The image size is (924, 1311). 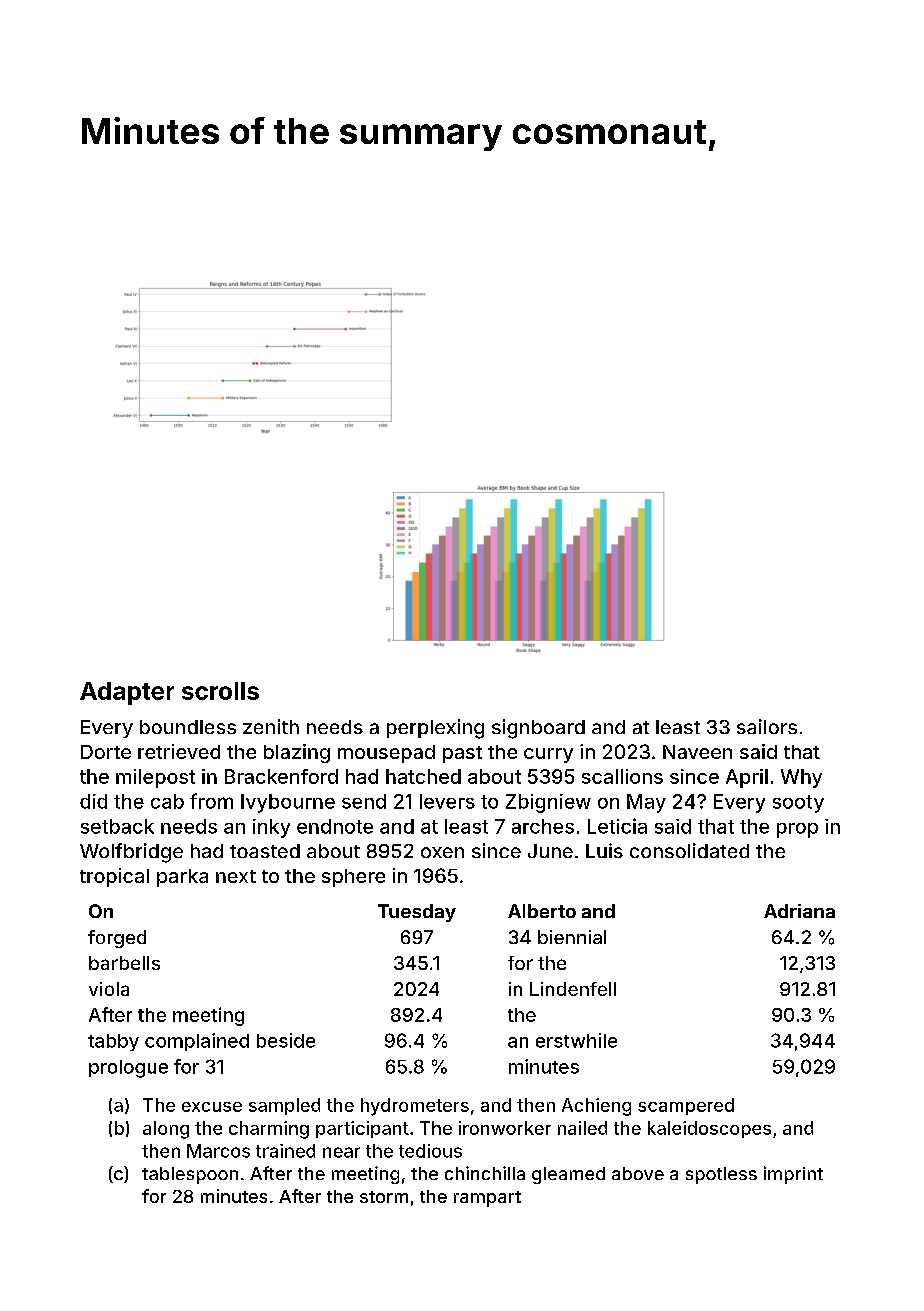 I want to click on tablespoon, so click(x=190, y=1175).
